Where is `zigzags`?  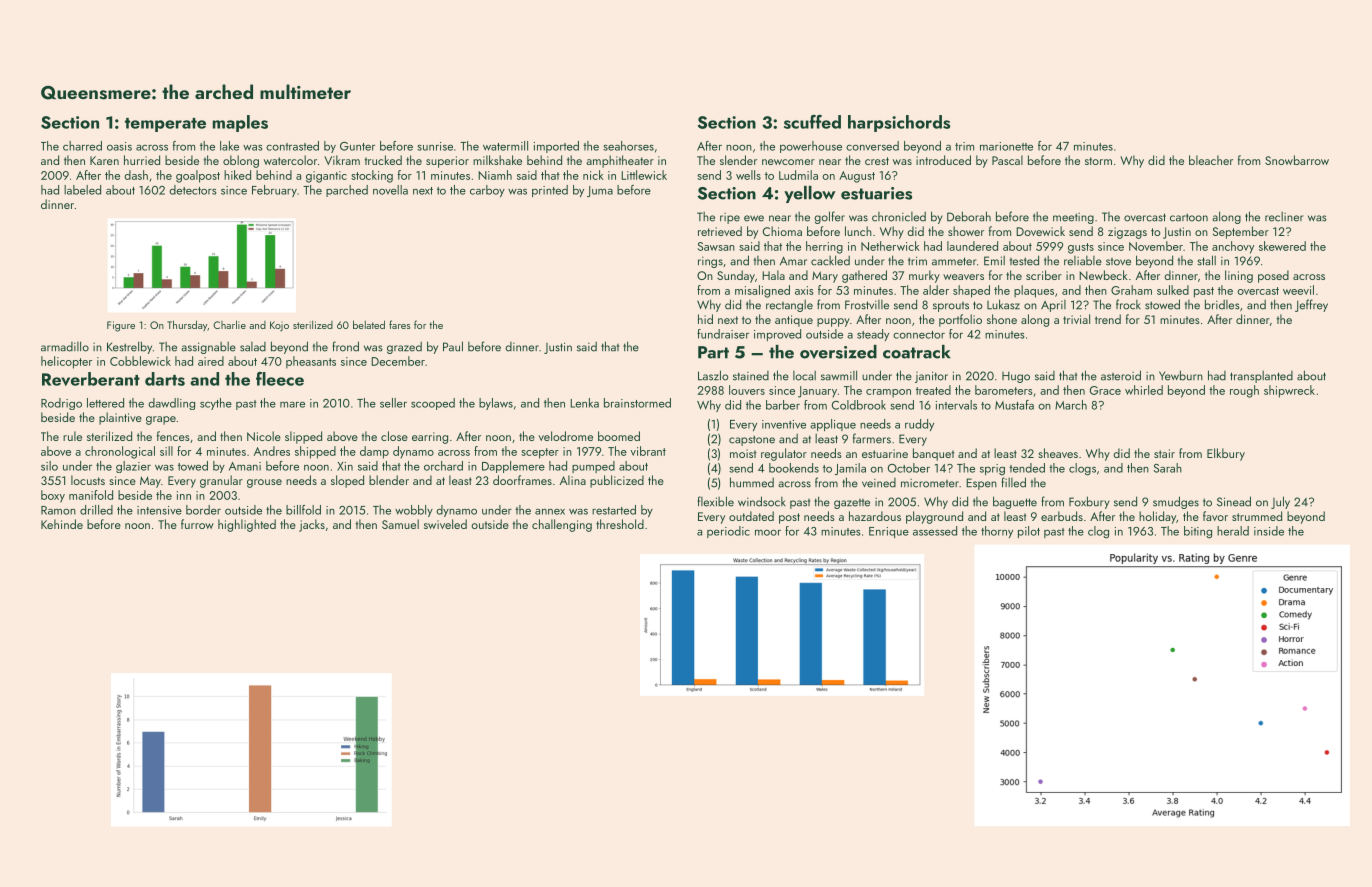 zigzags is located at coordinates (1127, 233).
